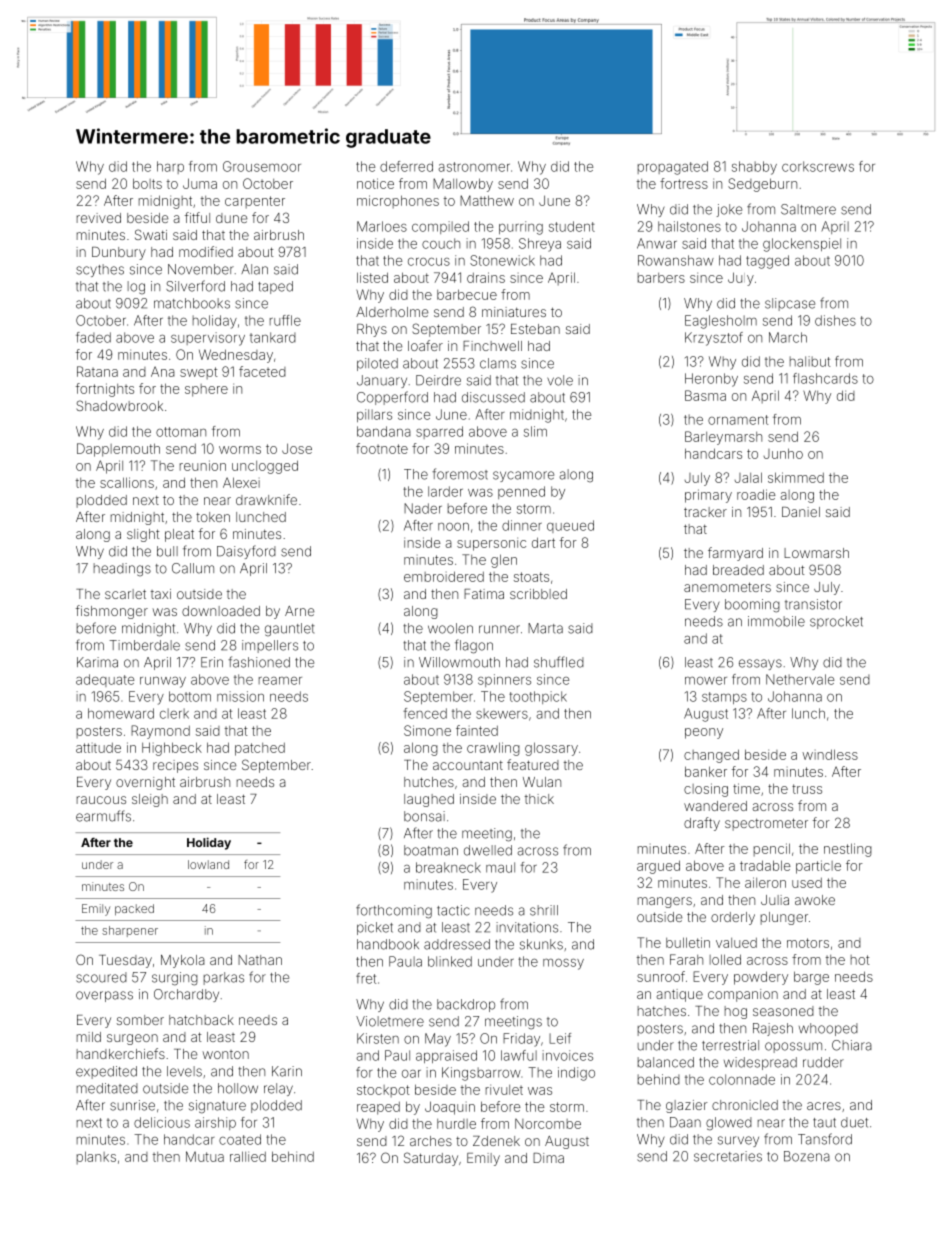 This page has height=1233, width=952. What do you see at coordinates (728, 1156) in the page?
I see `secretaries` at bounding box center [728, 1156].
